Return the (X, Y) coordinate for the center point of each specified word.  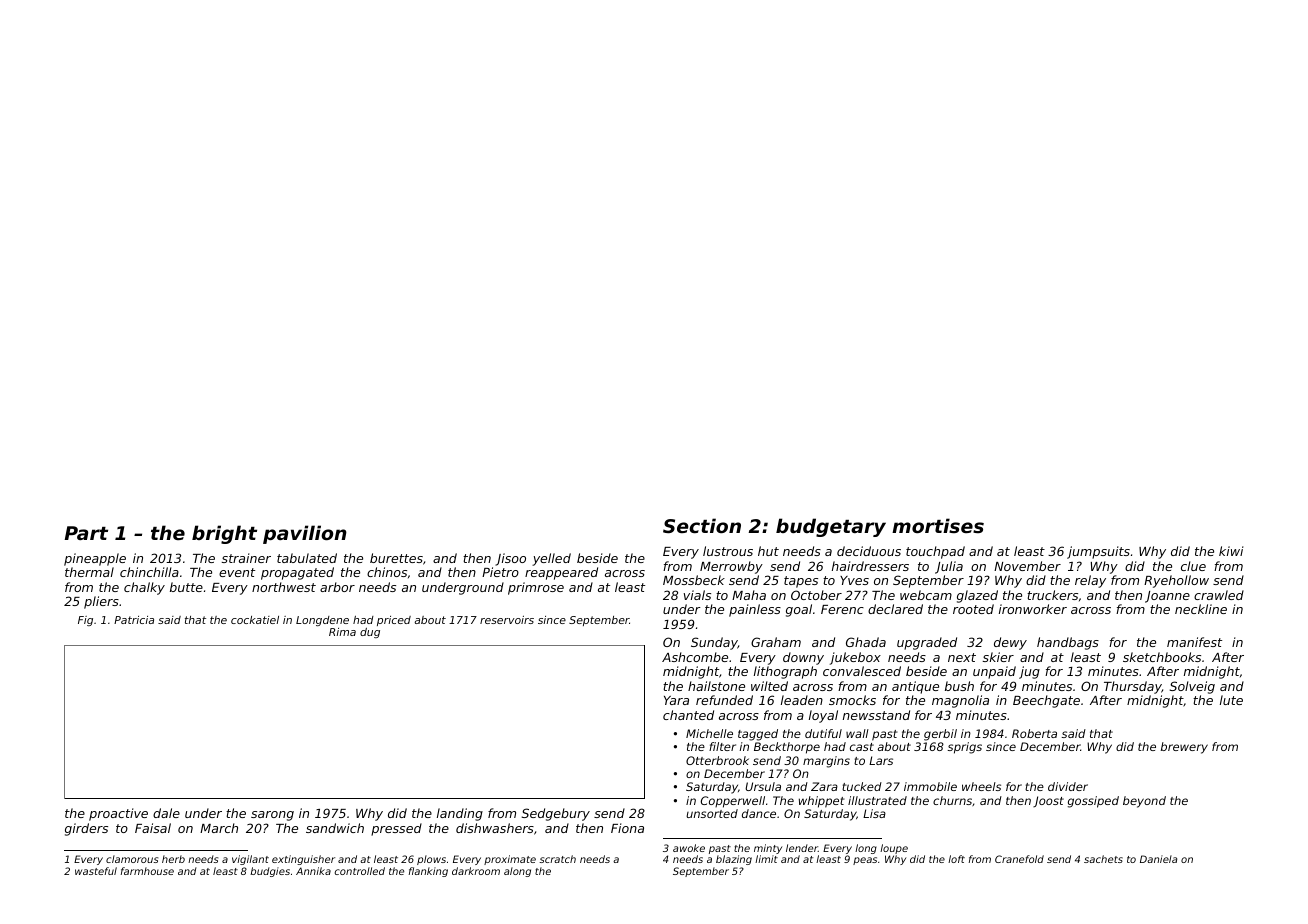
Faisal (153, 828)
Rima (342, 632)
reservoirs (507, 620)
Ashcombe (695, 657)
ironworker (1033, 609)
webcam (926, 595)
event (237, 572)
